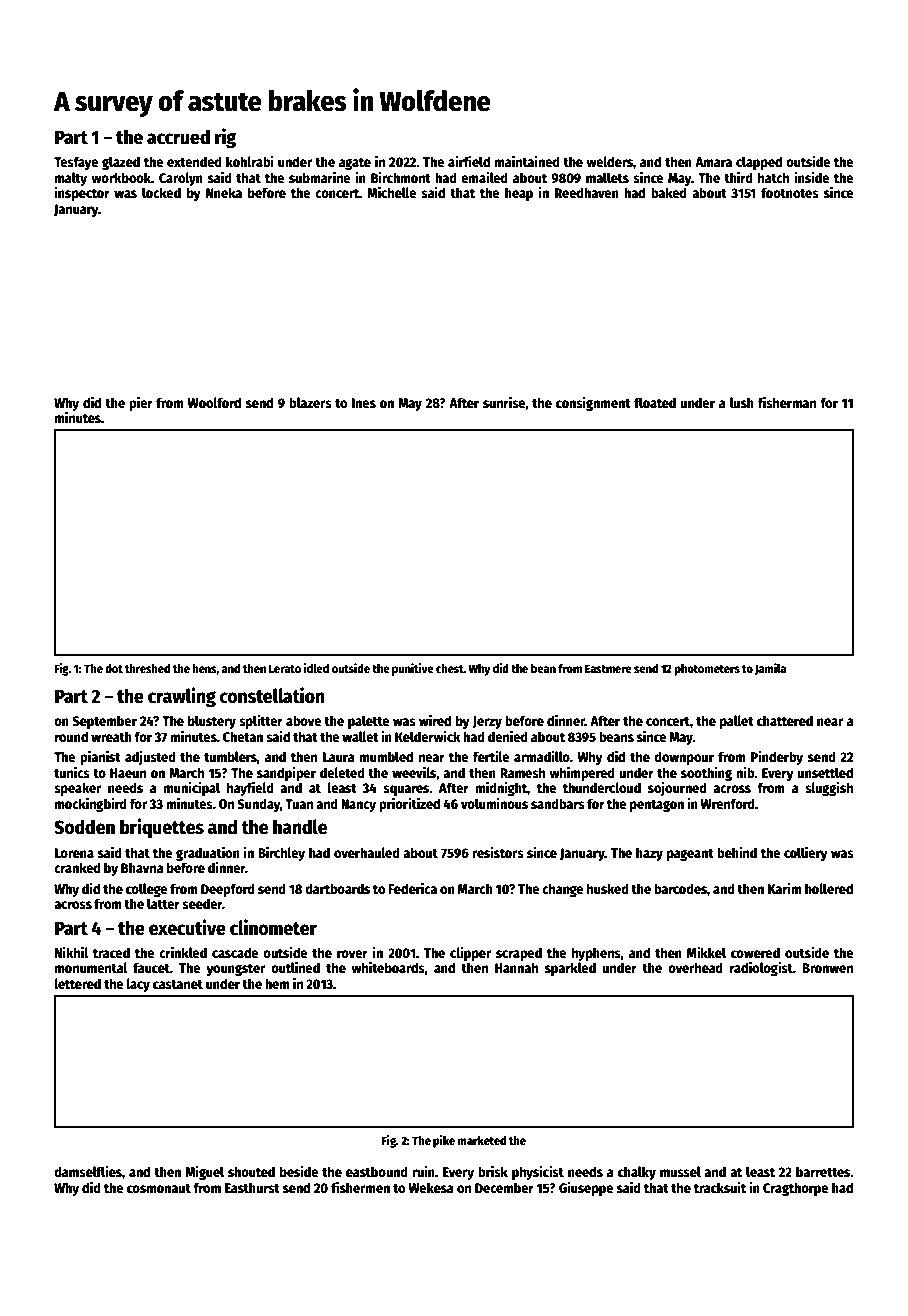  I want to click on clinometer, so click(273, 927).
